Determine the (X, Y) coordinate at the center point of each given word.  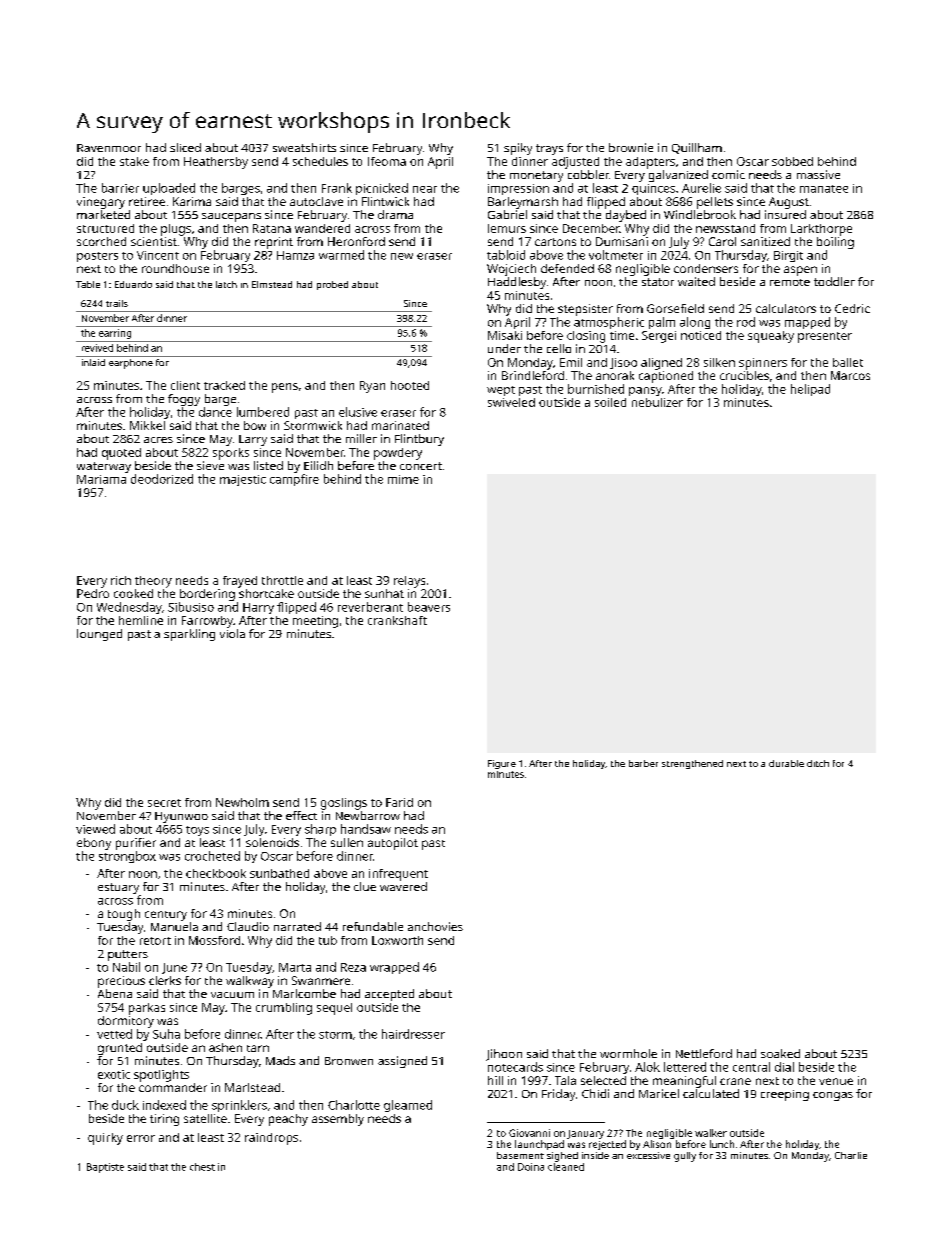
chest (202, 1167)
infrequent (398, 875)
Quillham (697, 148)
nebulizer (657, 402)
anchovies (435, 926)
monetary (536, 176)
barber (643, 763)
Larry (253, 440)
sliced (185, 147)
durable (786, 763)
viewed (95, 829)
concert (421, 466)
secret (164, 803)
